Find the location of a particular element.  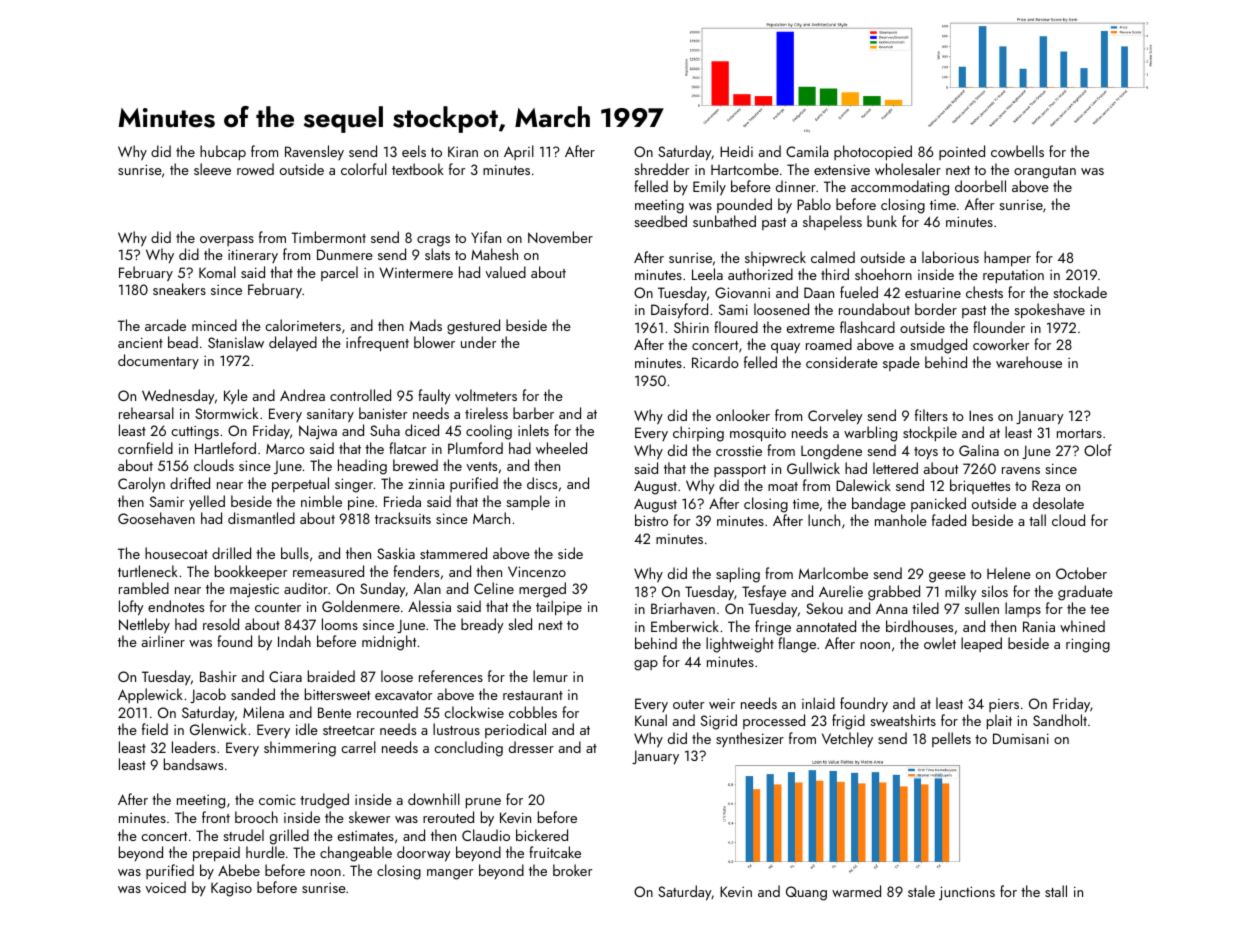

voiced is located at coordinates (165, 887).
